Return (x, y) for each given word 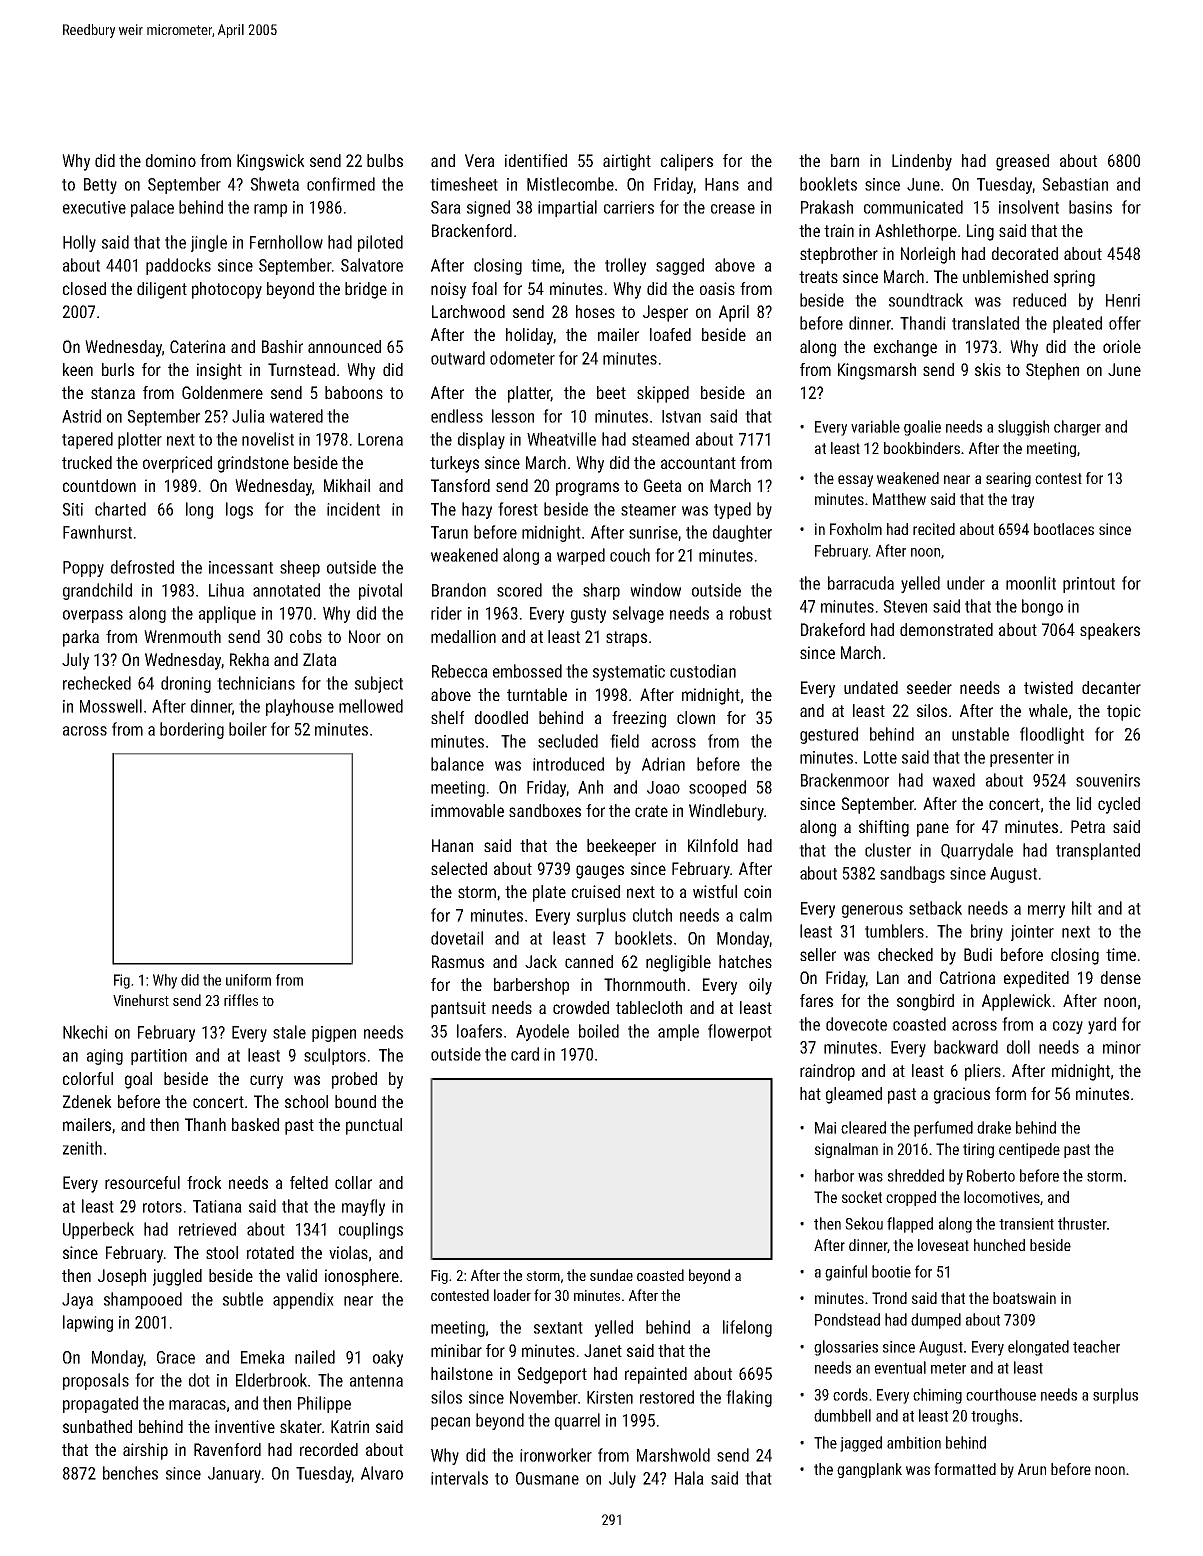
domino (171, 160)
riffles (241, 1000)
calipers (687, 162)
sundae (611, 1275)
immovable (467, 810)
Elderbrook (271, 1380)
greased (1022, 162)
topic (1124, 712)
